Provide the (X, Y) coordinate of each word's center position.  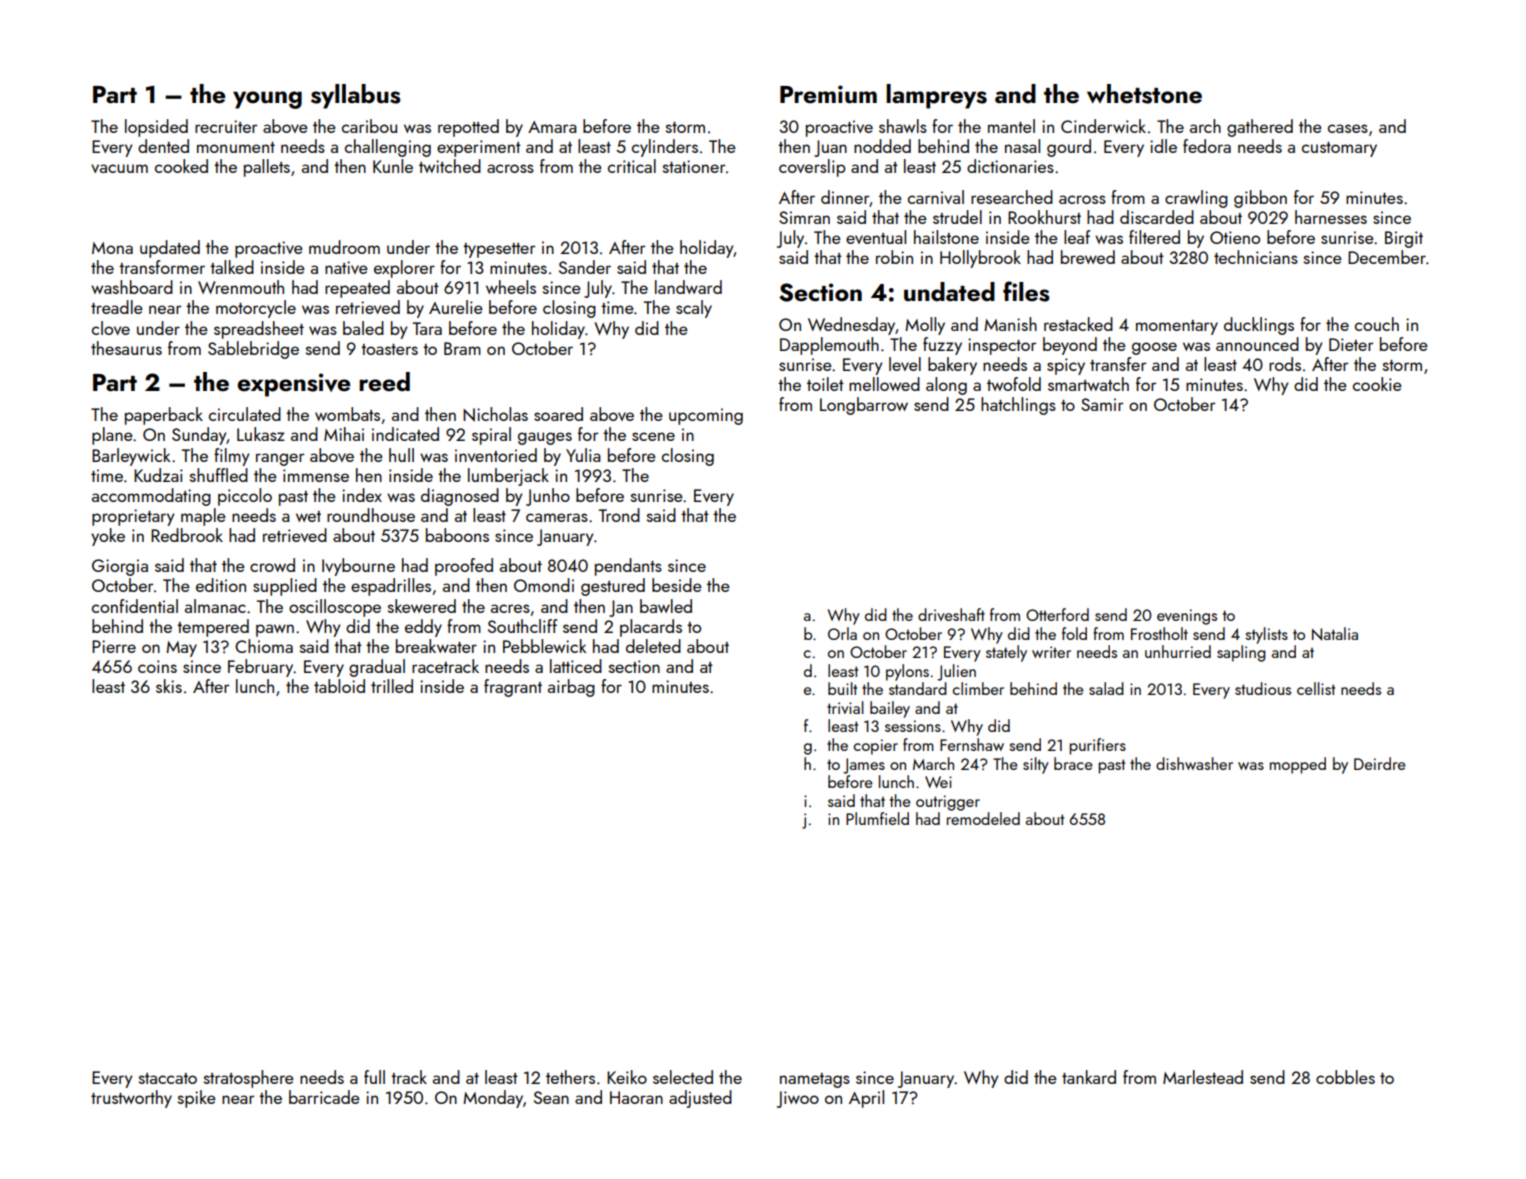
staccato (168, 1078)
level (905, 364)
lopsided (156, 128)
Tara (427, 328)
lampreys (936, 96)
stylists (1266, 635)
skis (169, 686)
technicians (1256, 257)
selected (683, 1077)
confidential (135, 606)
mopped (1298, 765)
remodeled (983, 818)
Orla (842, 633)
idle (1163, 146)
